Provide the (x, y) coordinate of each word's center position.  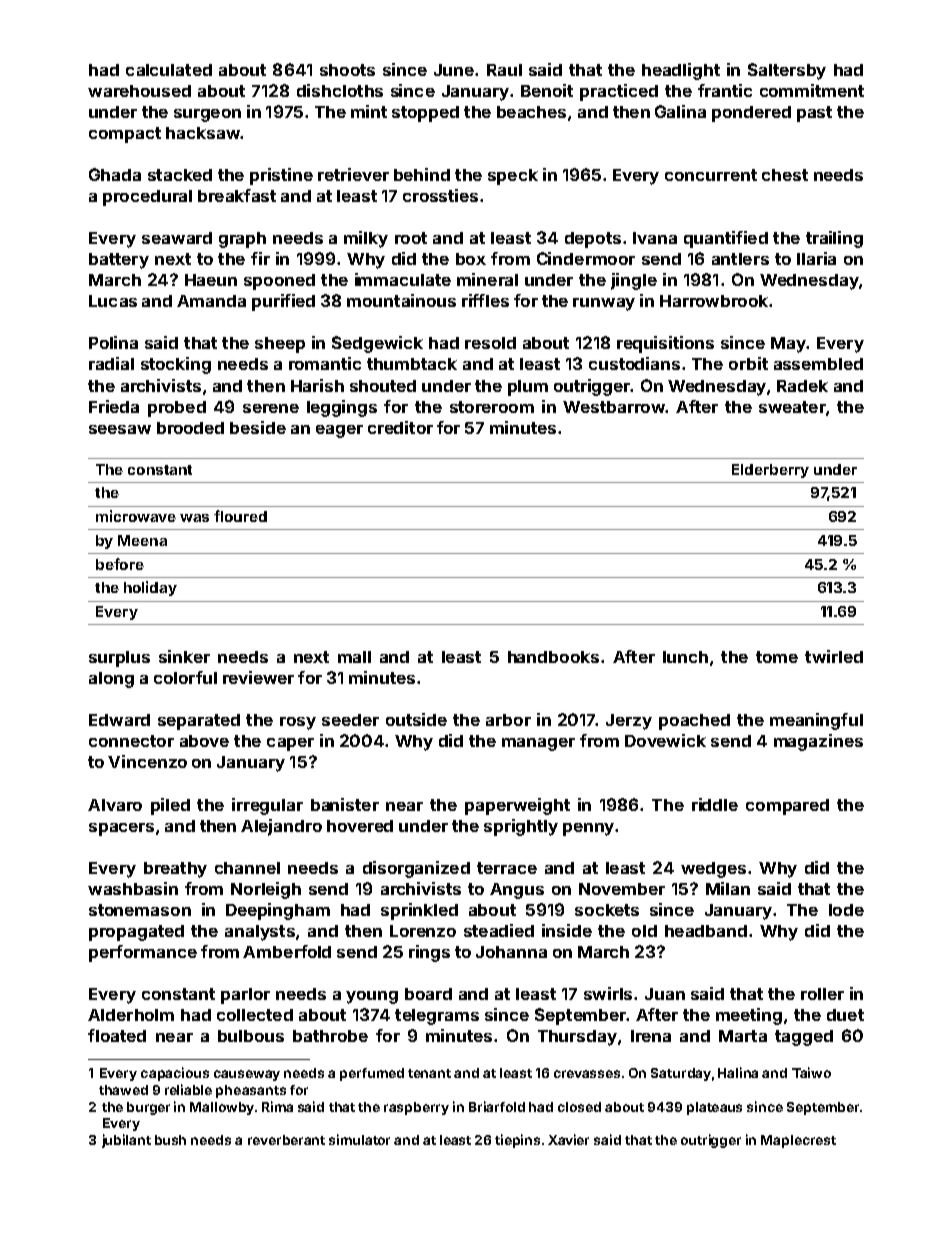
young (372, 997)
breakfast (237, 195)
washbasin (133, 888)
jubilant (126, 1141)
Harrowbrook (714, 301)
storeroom (492, 407)
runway (604, 304)
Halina (738, 1072)
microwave (136, 516)
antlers (740, 259)
